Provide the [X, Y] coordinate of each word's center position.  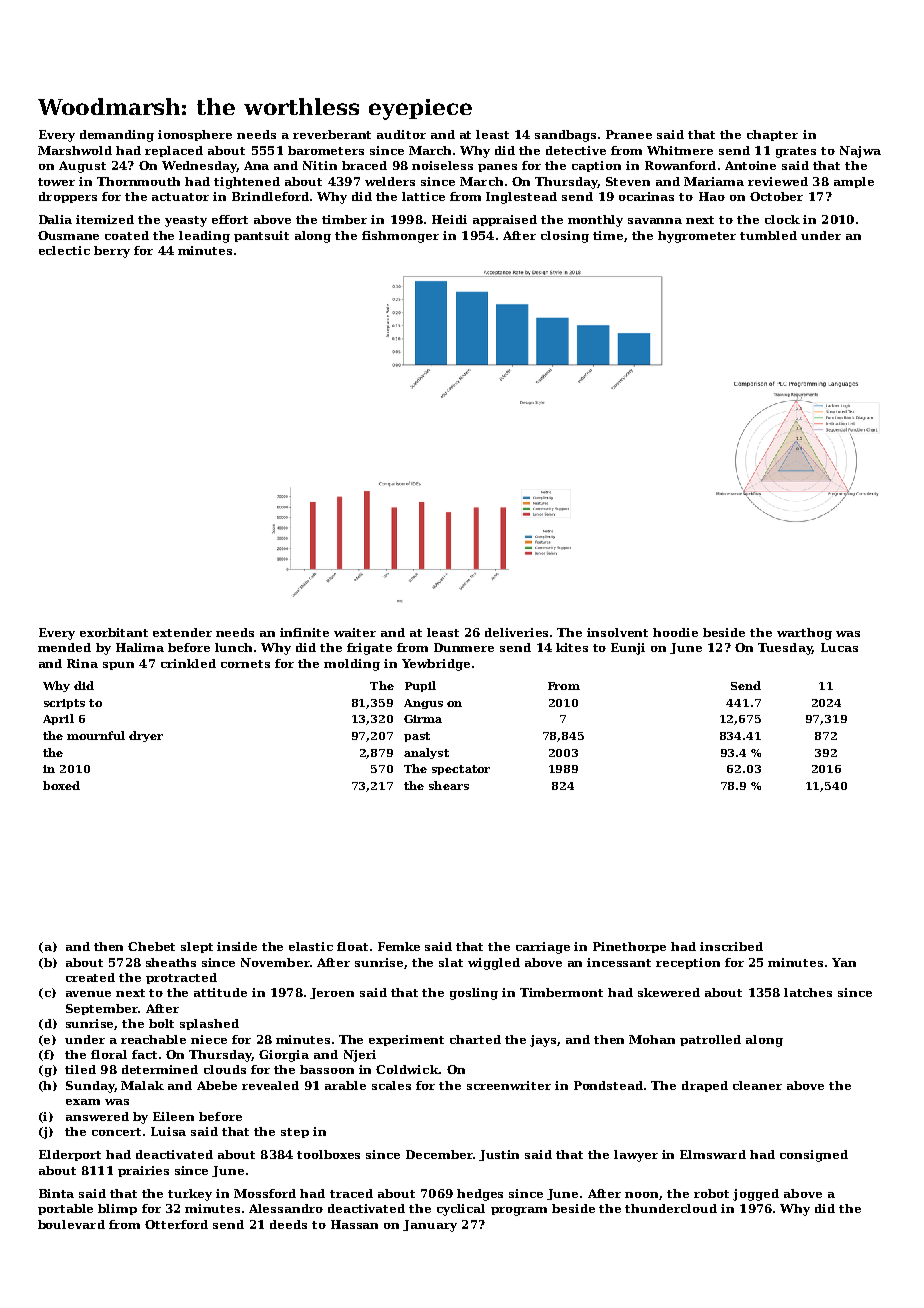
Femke [399, 946]
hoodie [675, 632]
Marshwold [75, 150]
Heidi [449, 219]
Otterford [176, 1224]
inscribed [731, 946]
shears [449, 785]
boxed [61, 785]
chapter [772, 135]
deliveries [516, 632]
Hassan [354, 1224]
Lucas [839, 647]
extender [182, 632]
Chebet [151, 946]
